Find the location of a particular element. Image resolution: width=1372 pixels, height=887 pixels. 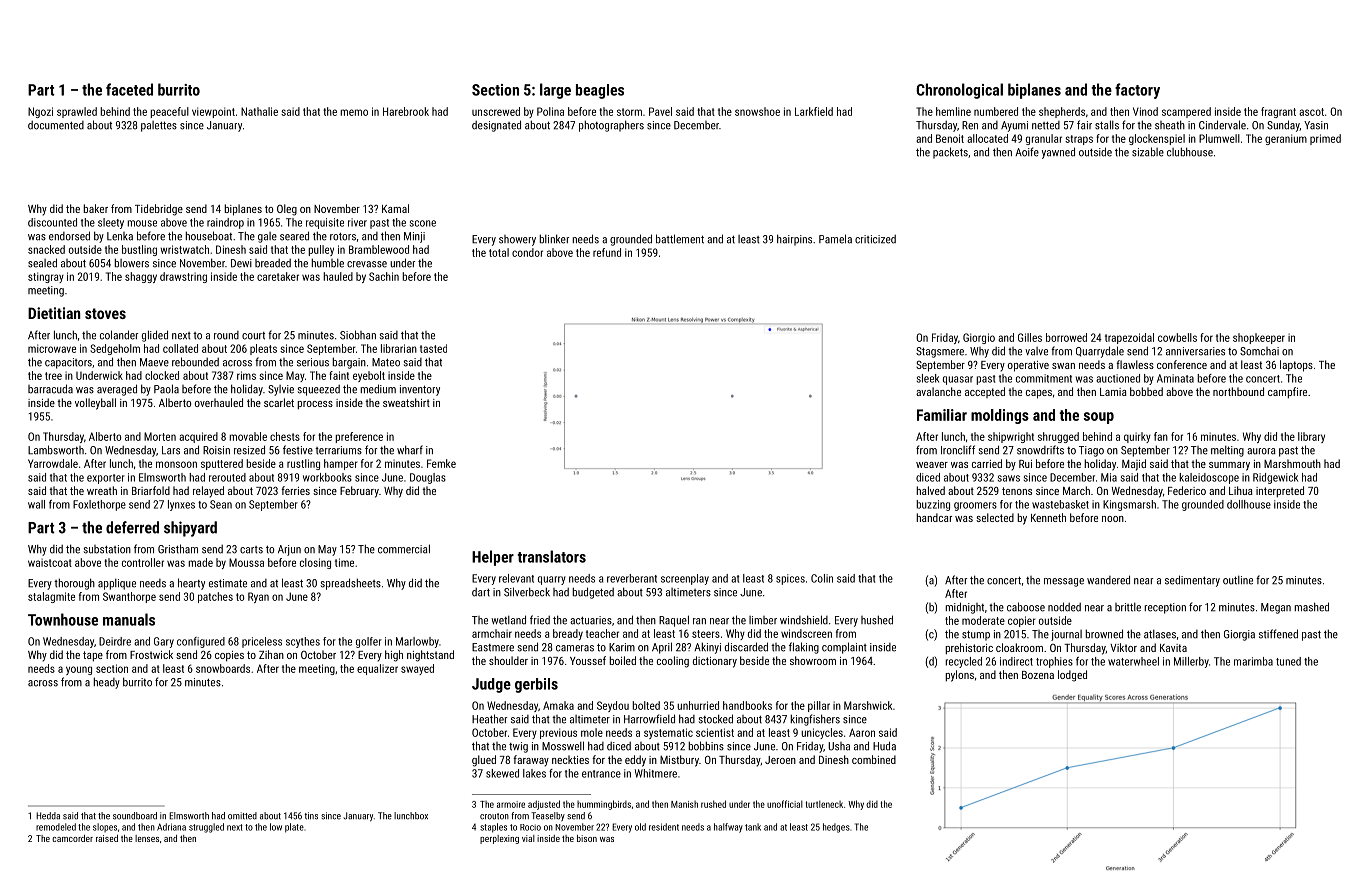

Chronological is located at coordinates (959, 91).
